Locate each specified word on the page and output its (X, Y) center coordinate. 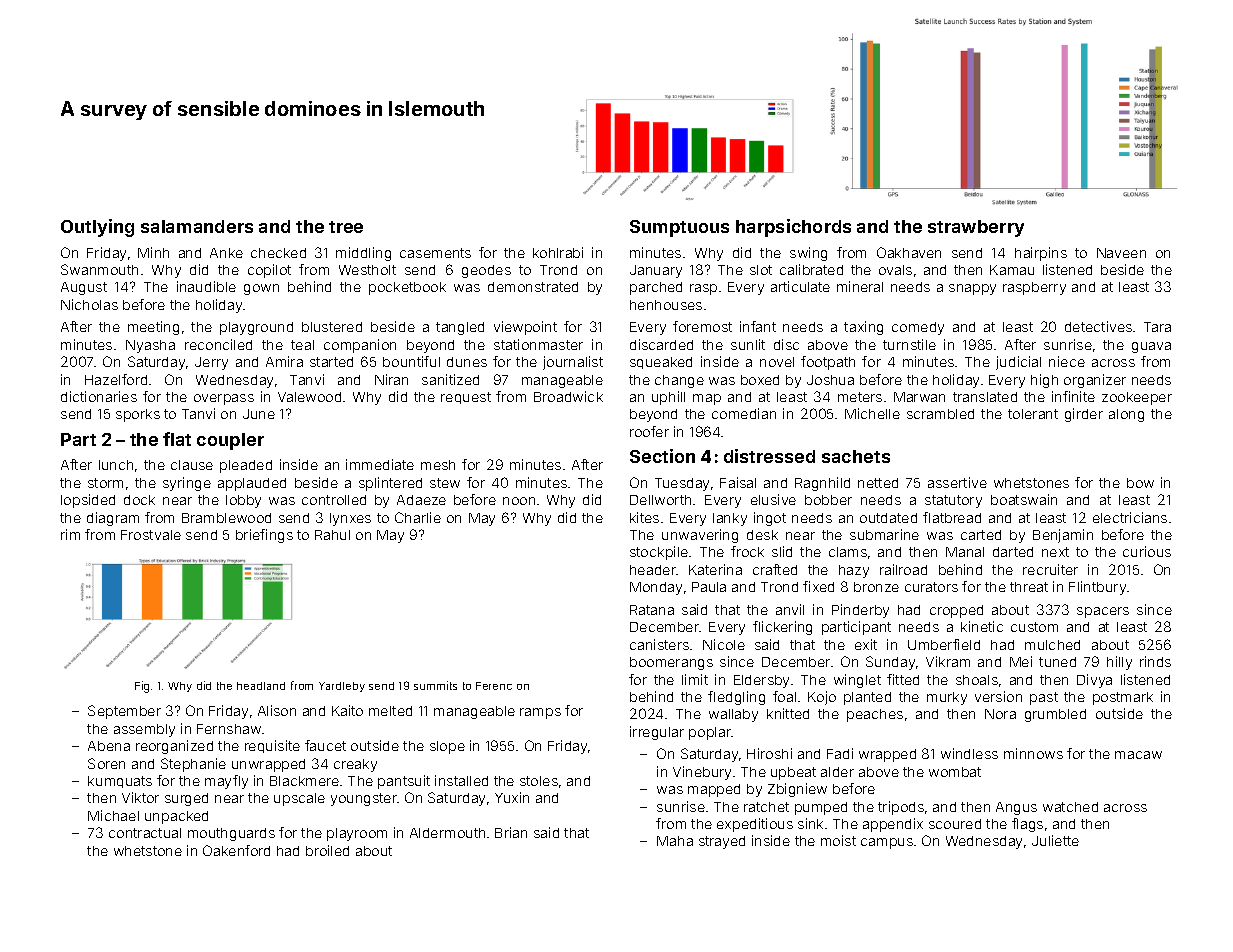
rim (70, 534)
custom (1034, 627)
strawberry (976, 228)
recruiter (1050, 569)
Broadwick (568, 396)
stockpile (659, 553)
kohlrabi (558, 252)
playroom (357, 834)
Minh (153, 252)
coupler (230, 441)
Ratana (652, 610)
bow (1140, 483)
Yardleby (342, 687)
